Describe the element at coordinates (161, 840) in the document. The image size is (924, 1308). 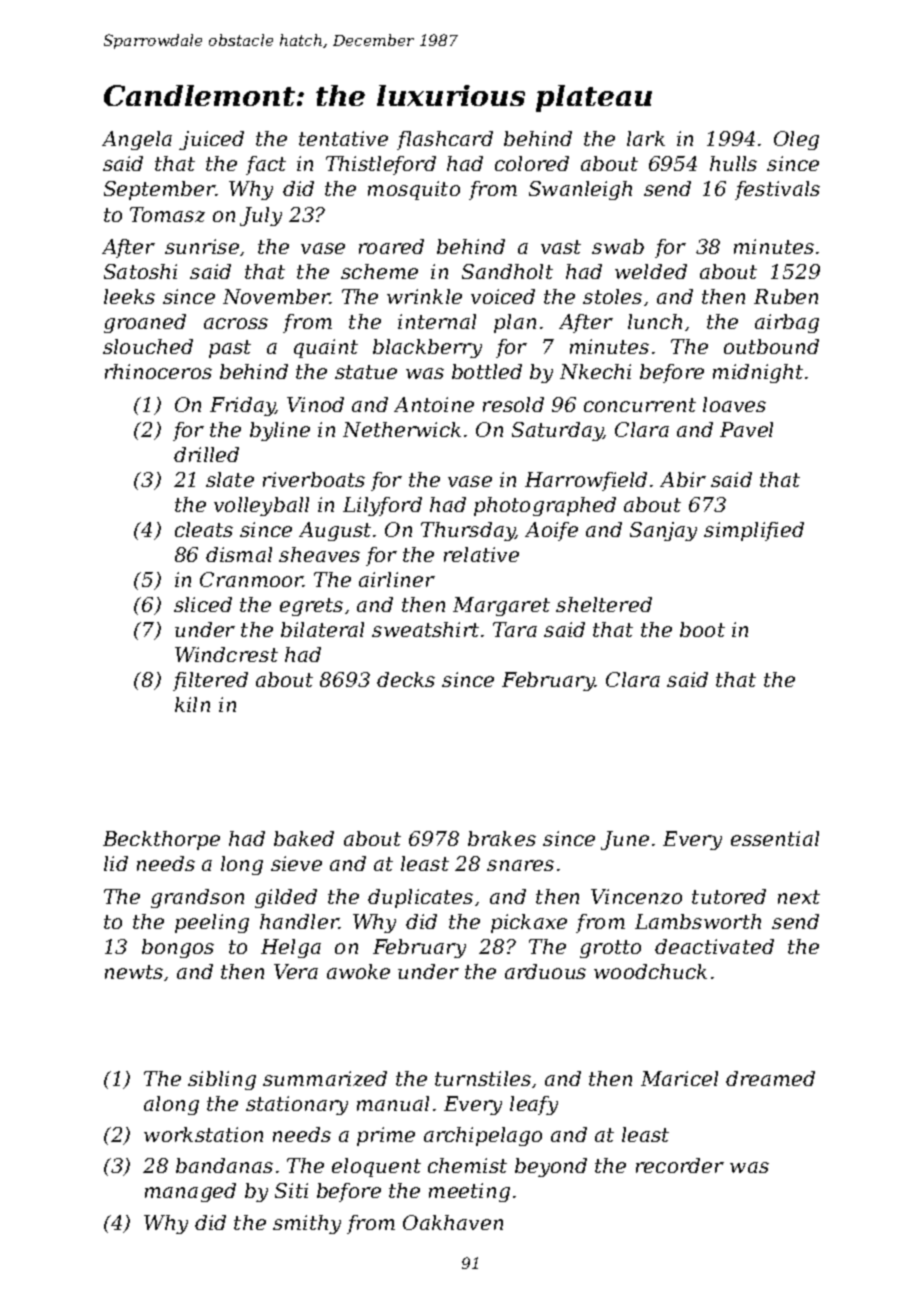
I see `Beckthorpe` at that location.
